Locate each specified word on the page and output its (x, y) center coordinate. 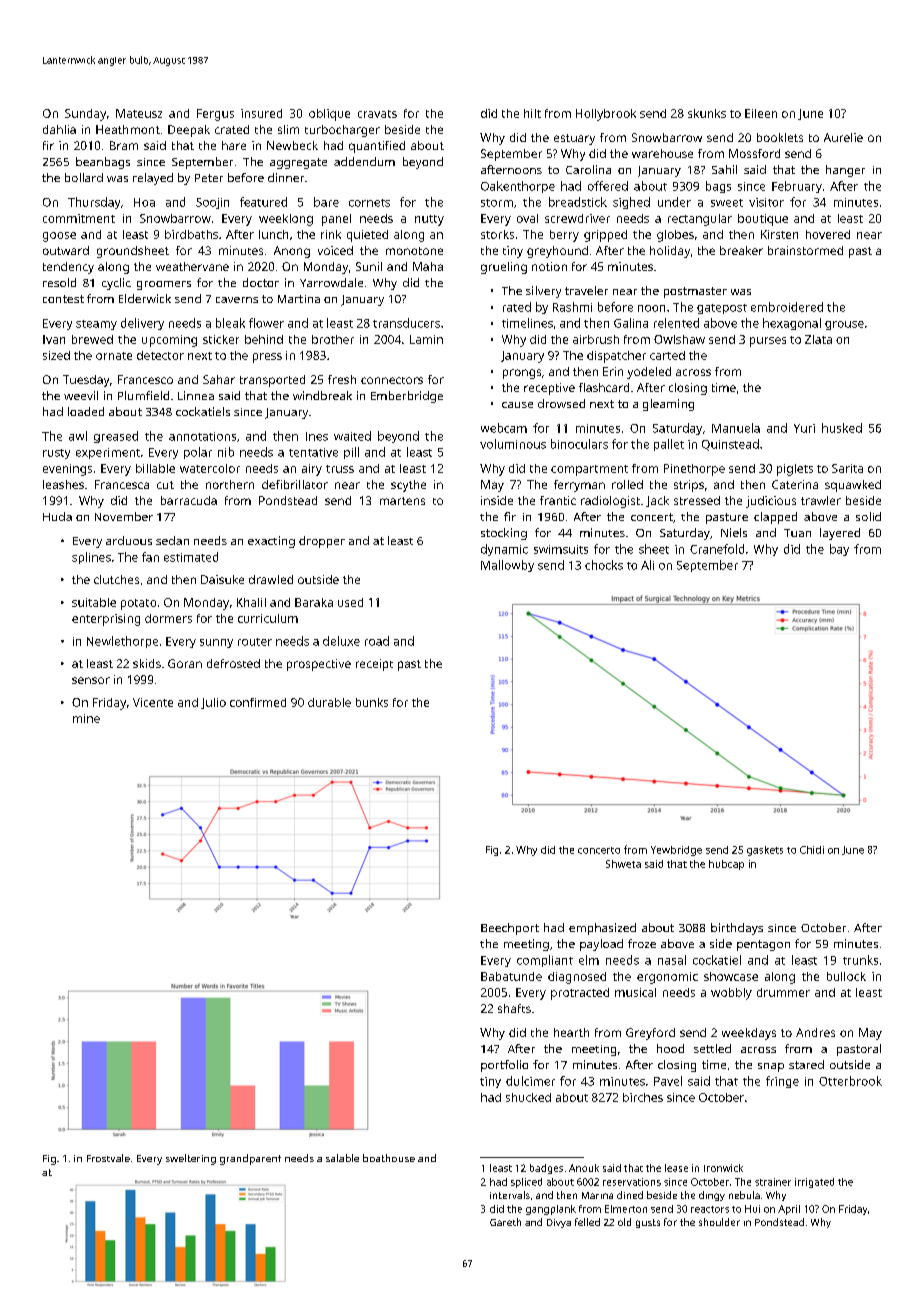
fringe (782, 1082)
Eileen (761, 113)
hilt (532, 113)
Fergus (215, 115)
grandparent (250, 1159)
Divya (559, 1223)
